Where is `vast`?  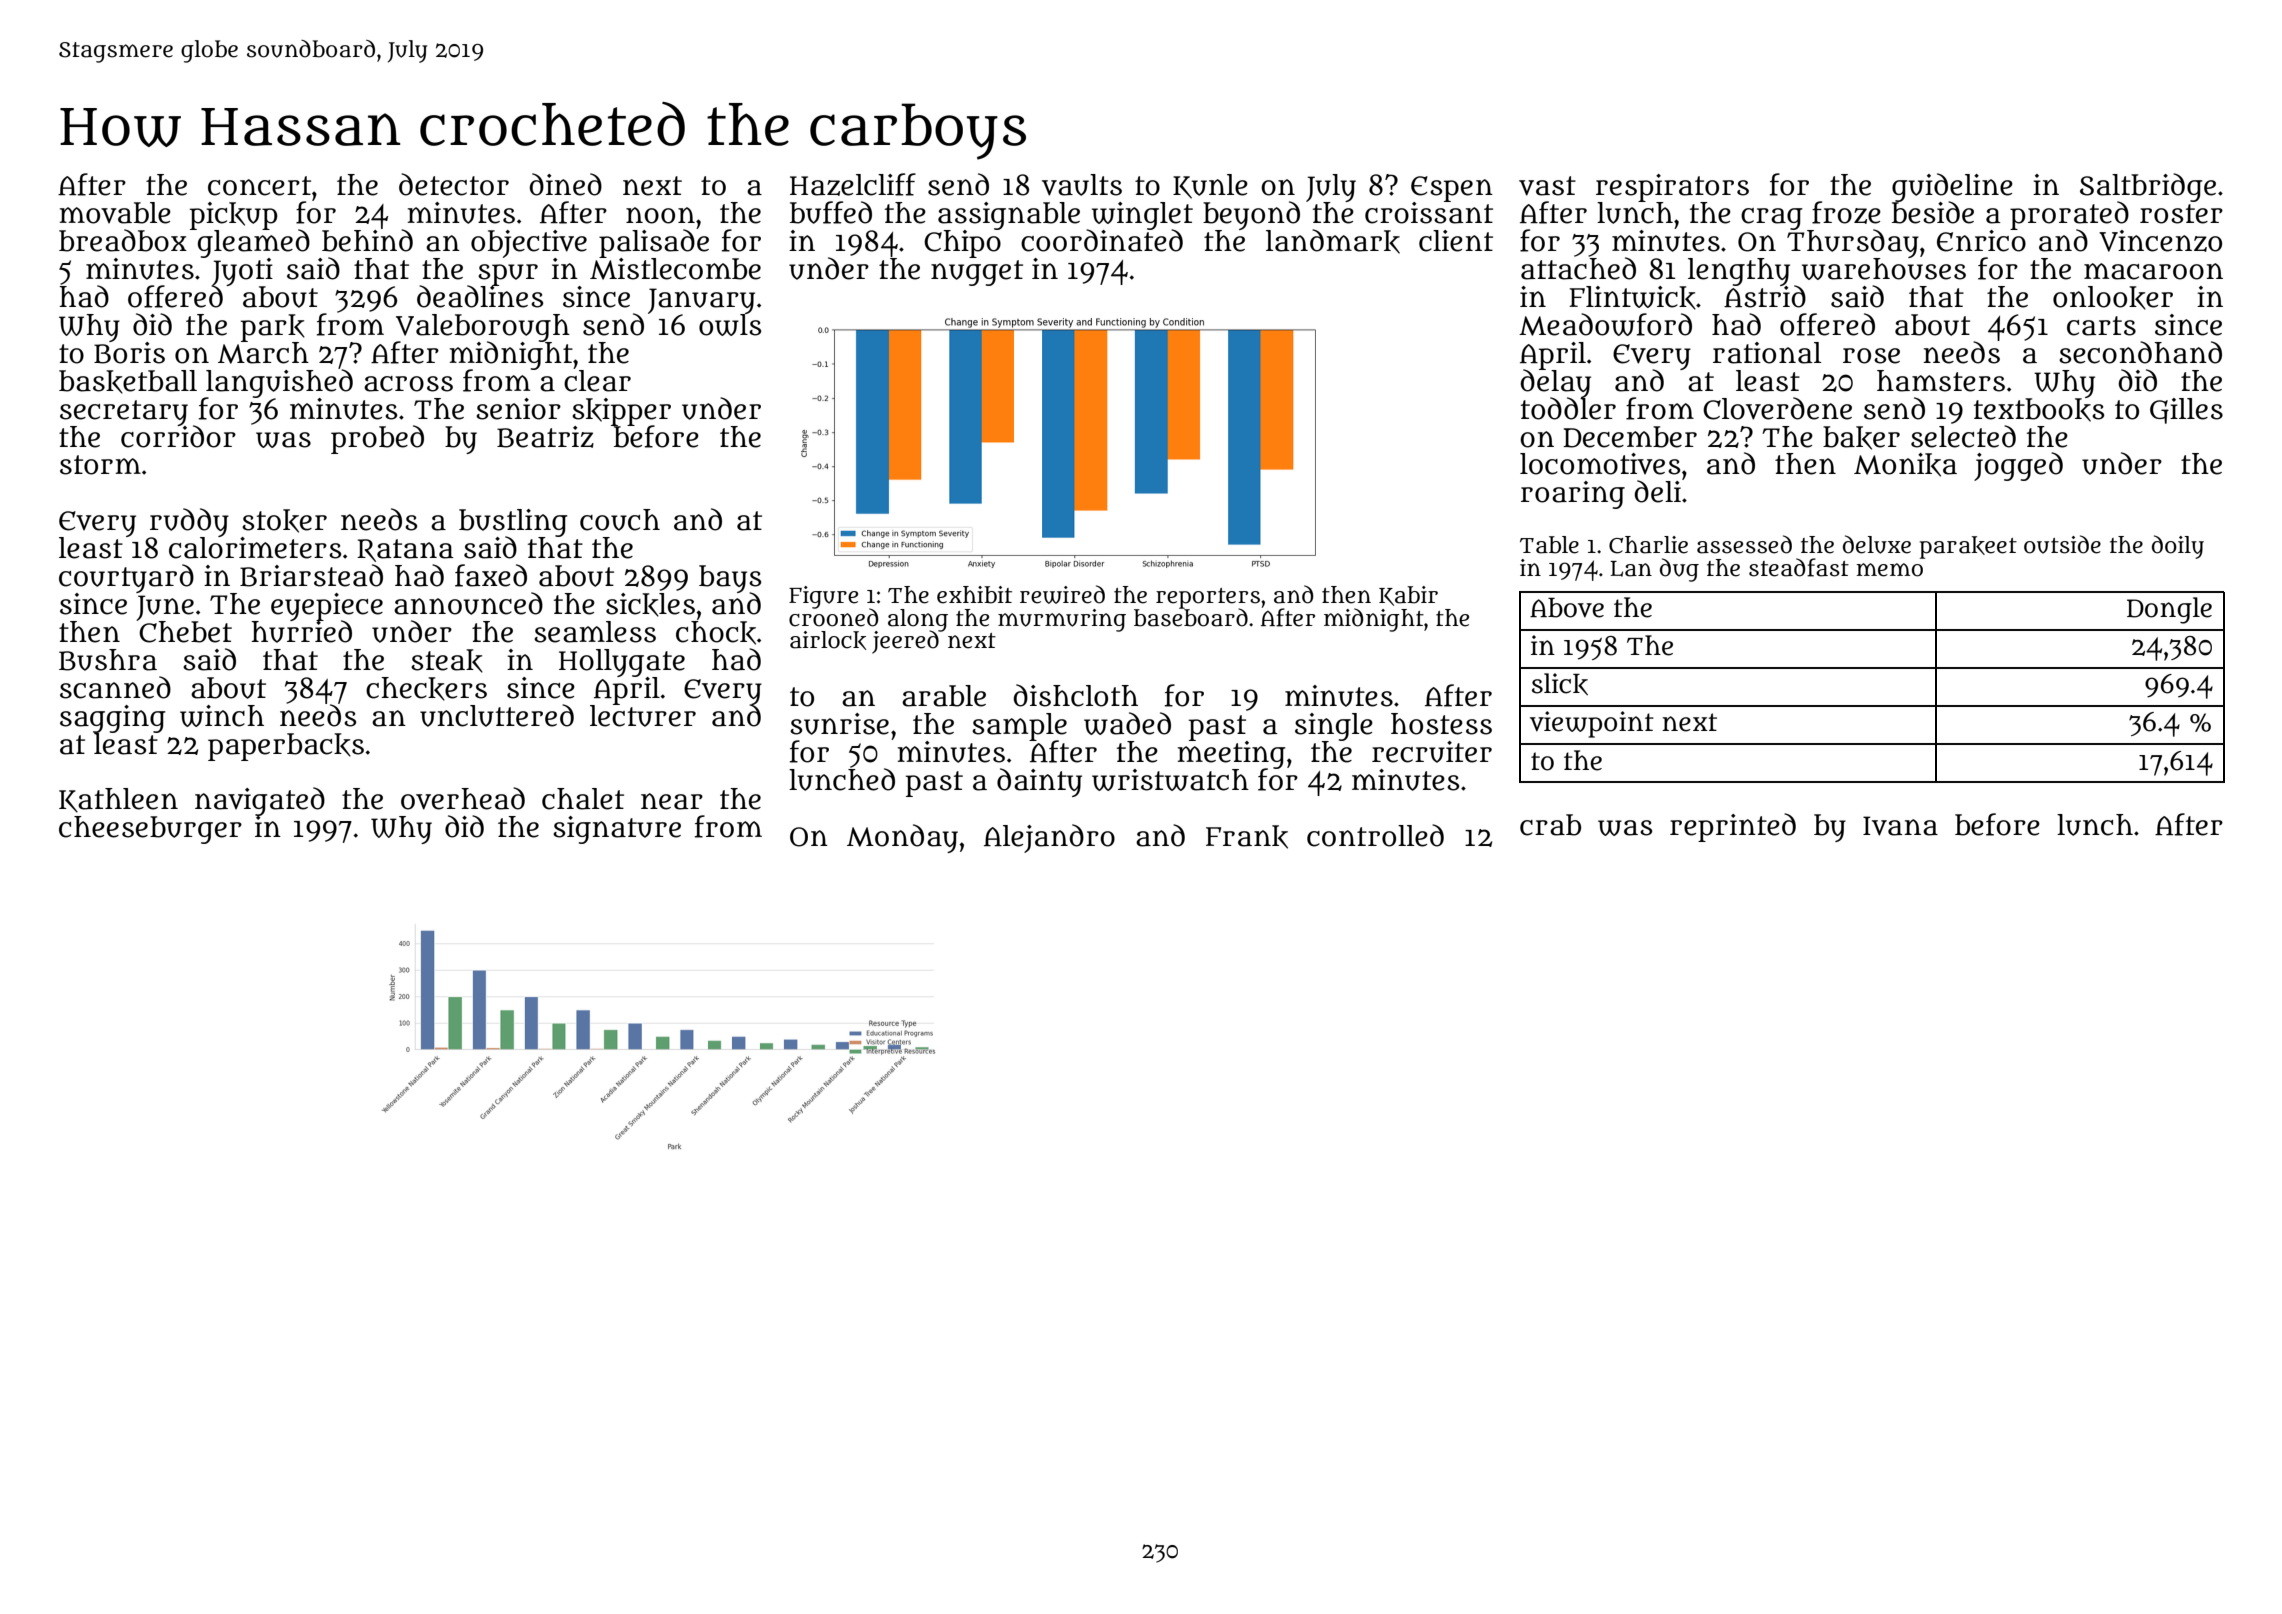 vast is located at coordinates (1547, 186).
